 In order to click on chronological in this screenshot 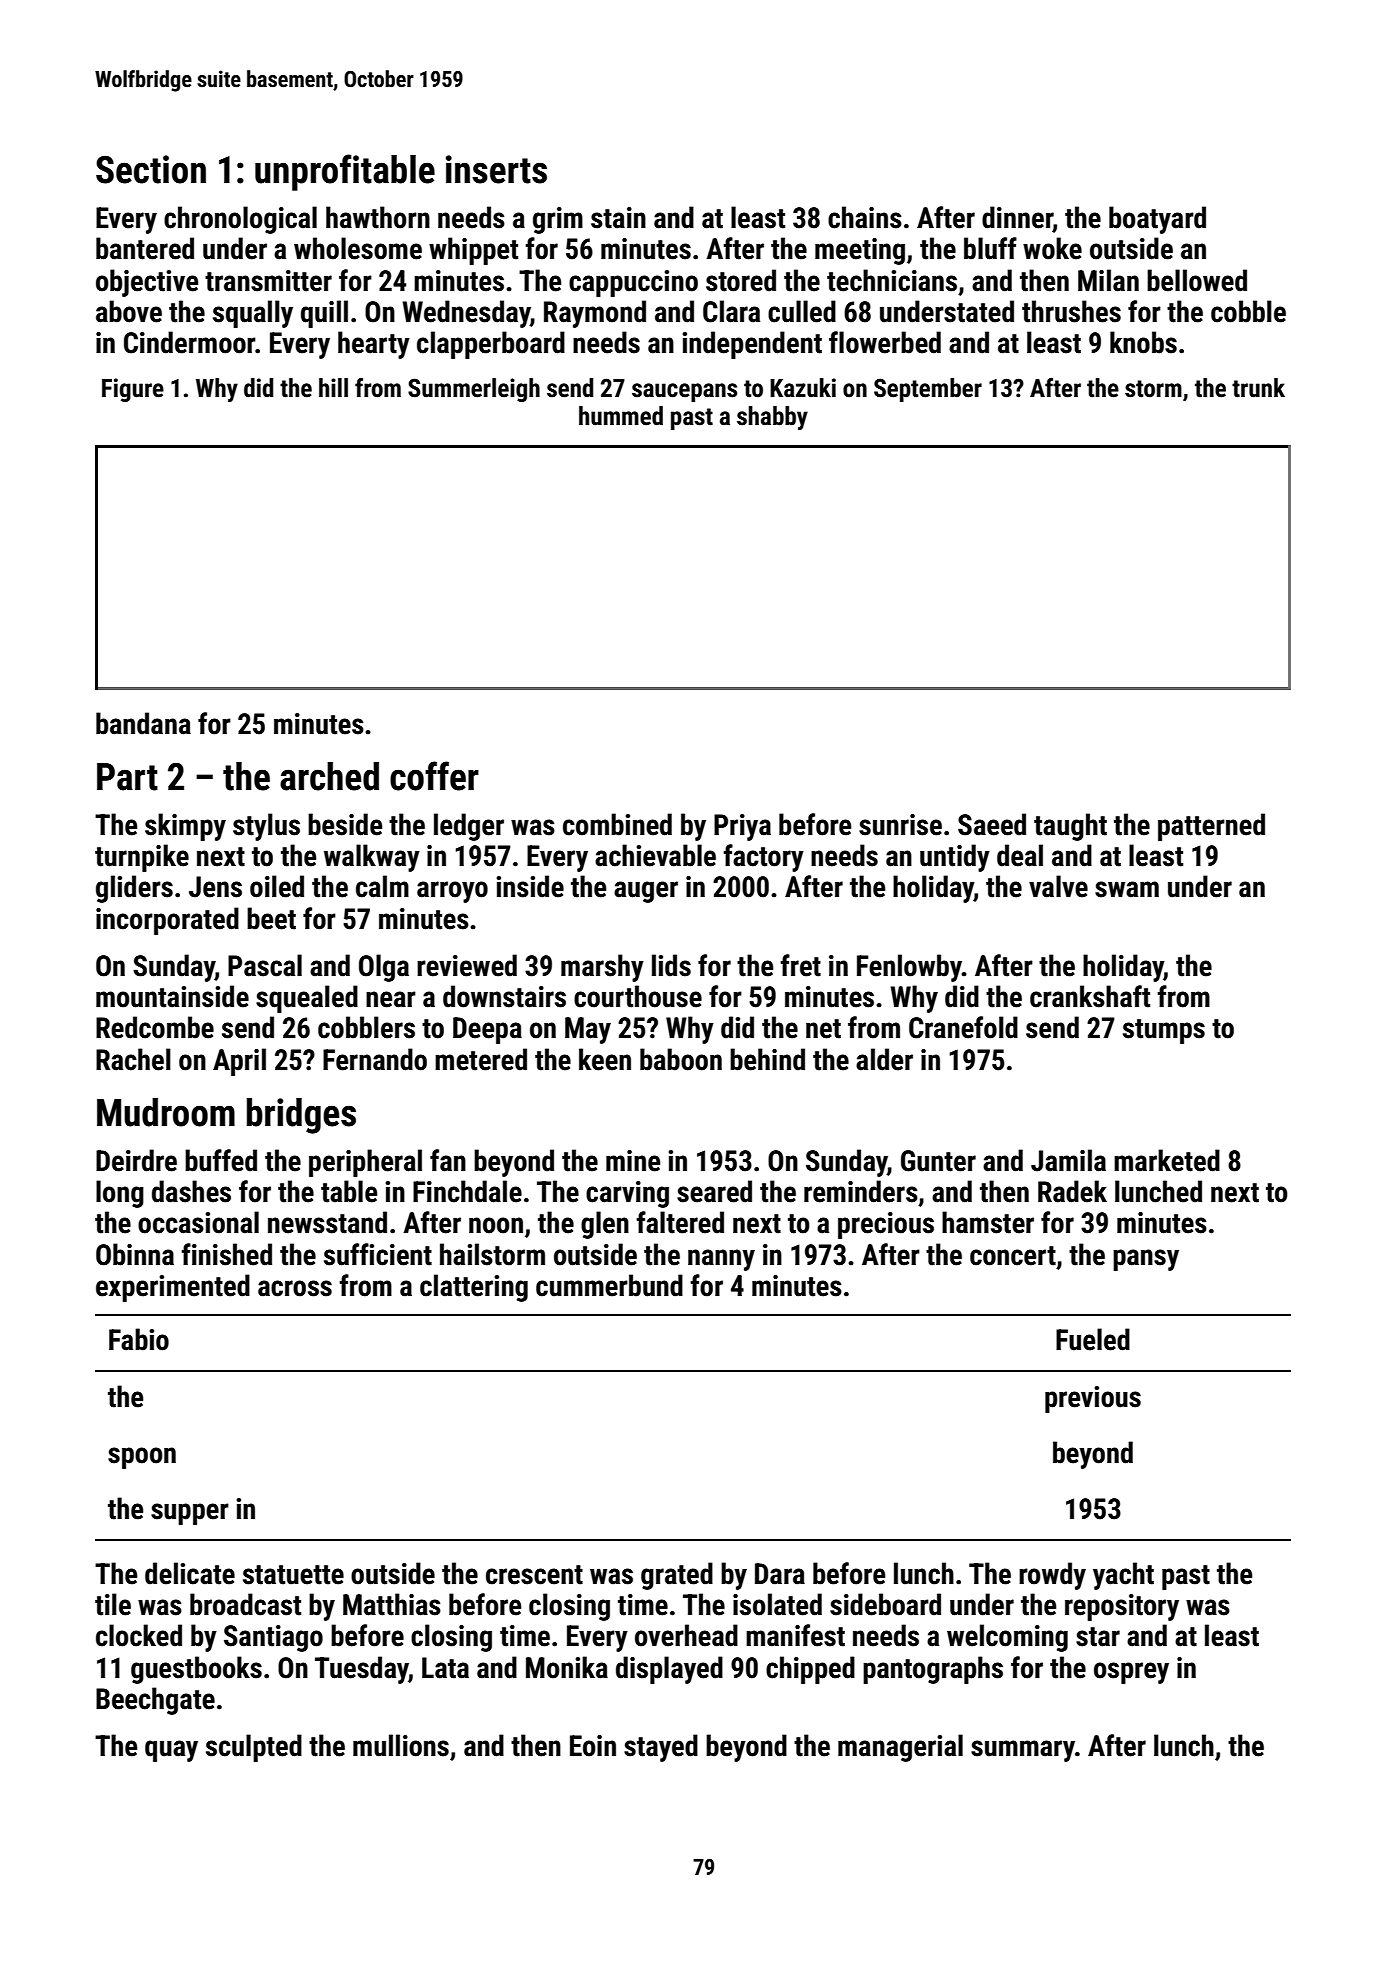, I will do `click(240, 220)`.
